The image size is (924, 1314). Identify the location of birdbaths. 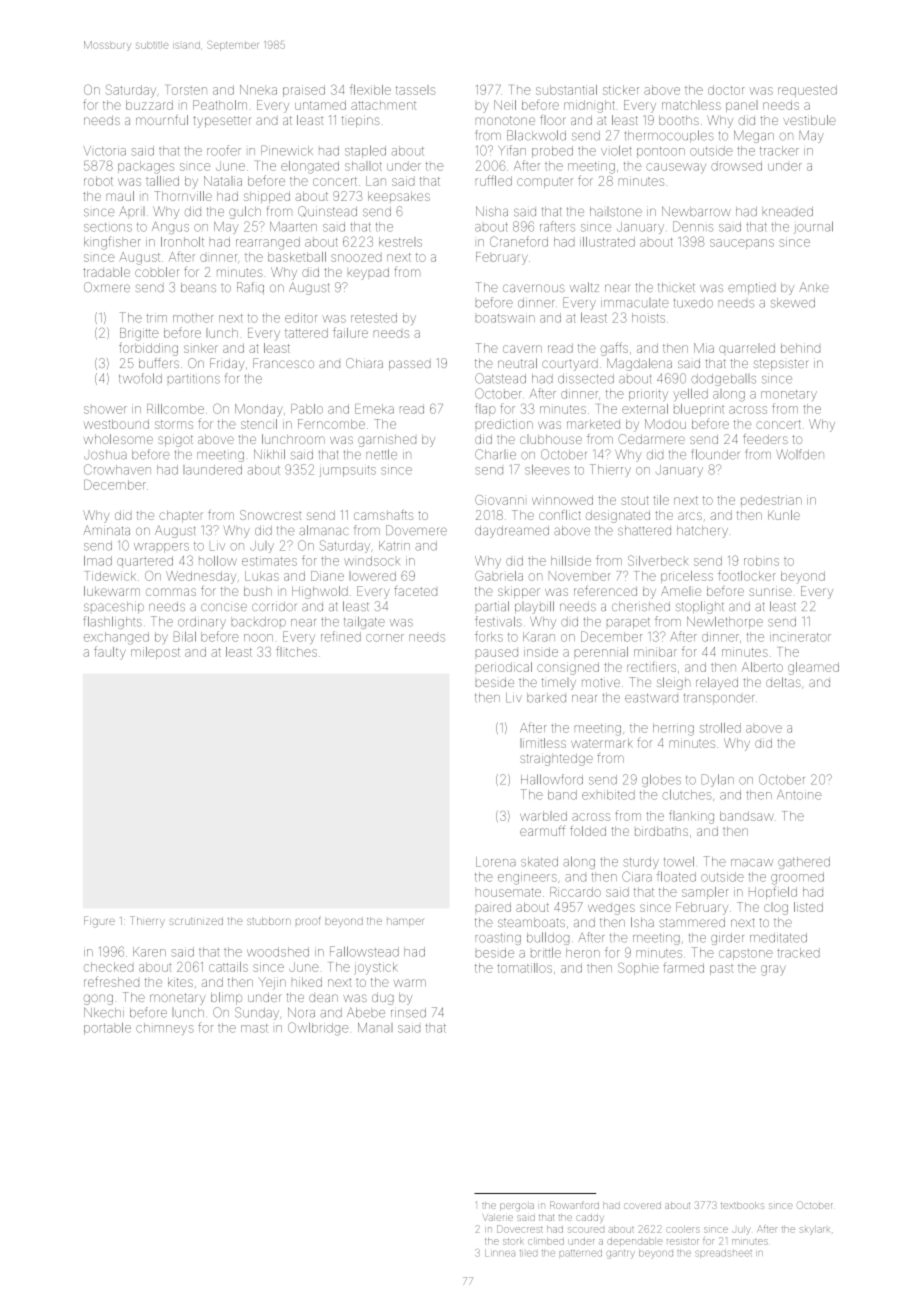
(661, 831).
